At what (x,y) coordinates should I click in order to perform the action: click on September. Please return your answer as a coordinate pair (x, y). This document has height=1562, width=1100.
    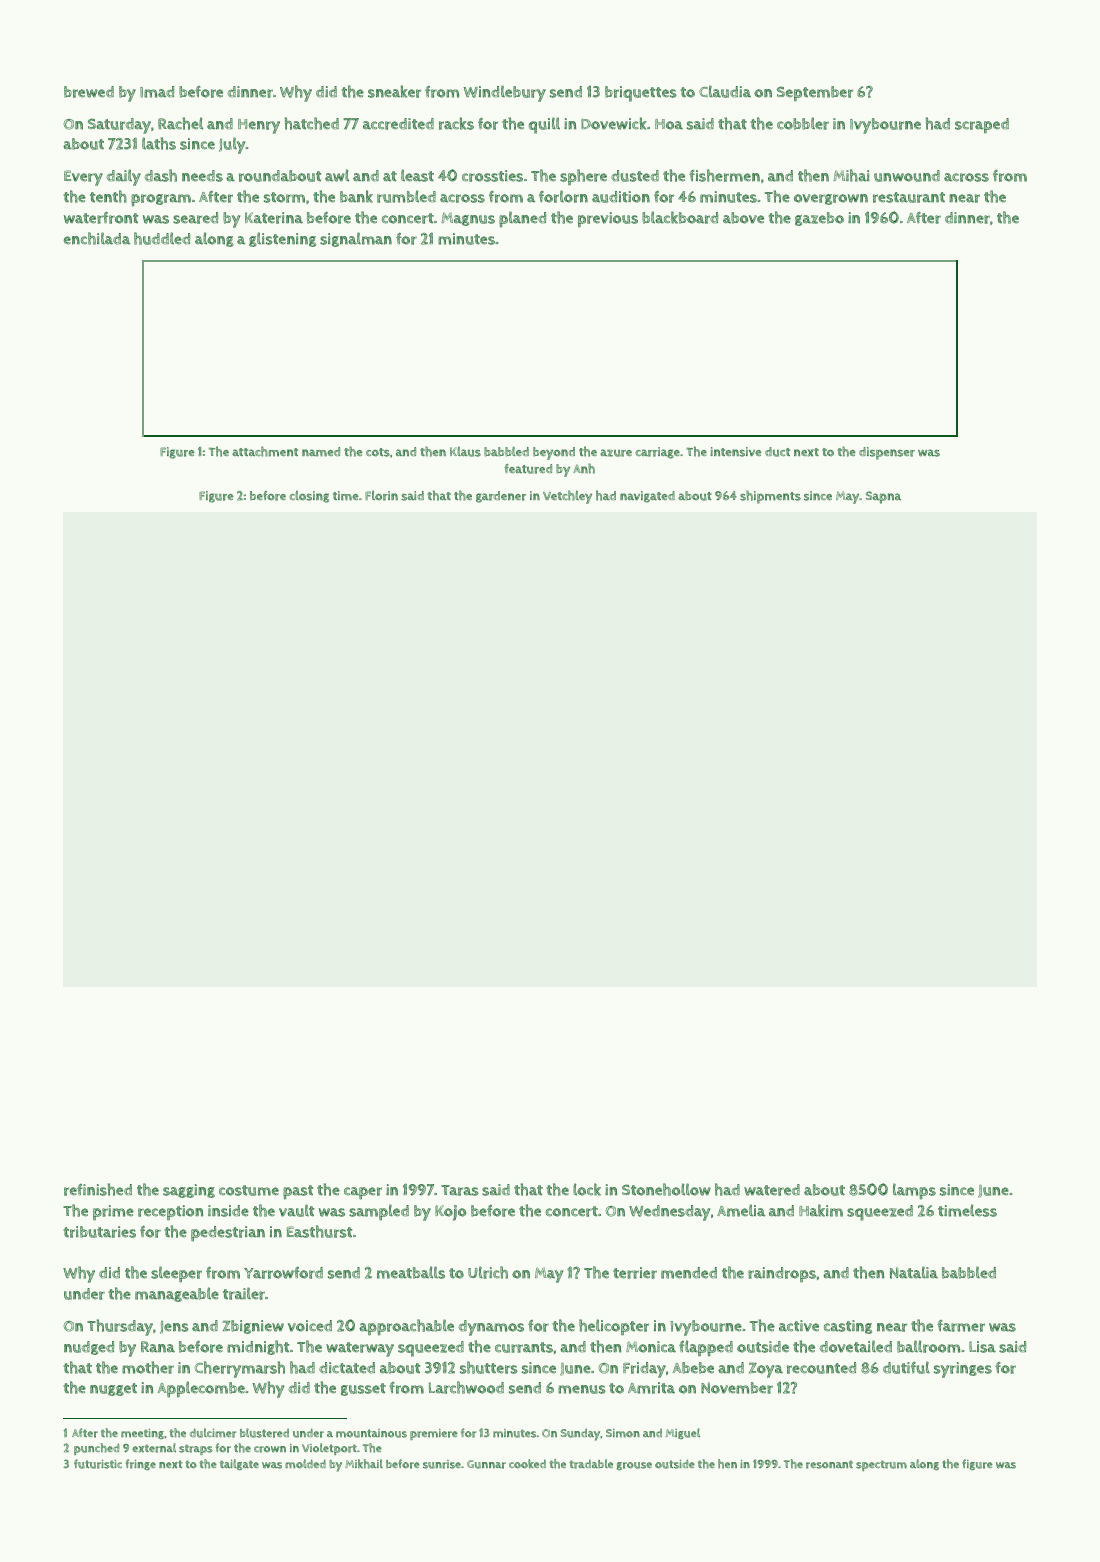
    Looking at the image, I should click on (815, 93).
